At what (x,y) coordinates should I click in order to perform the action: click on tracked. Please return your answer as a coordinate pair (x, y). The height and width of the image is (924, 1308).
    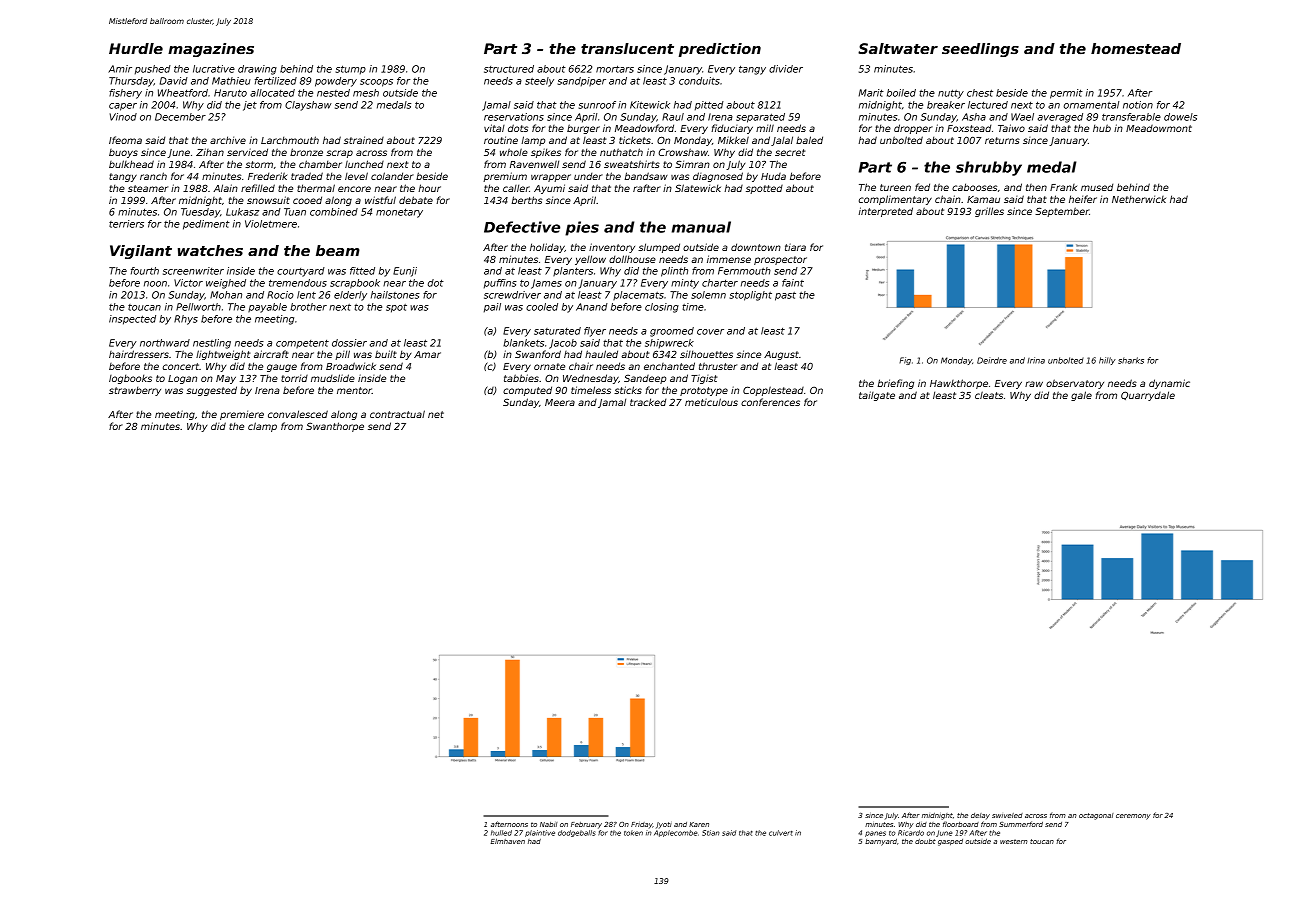
    Looking at the image, I should click on (648, 402).
